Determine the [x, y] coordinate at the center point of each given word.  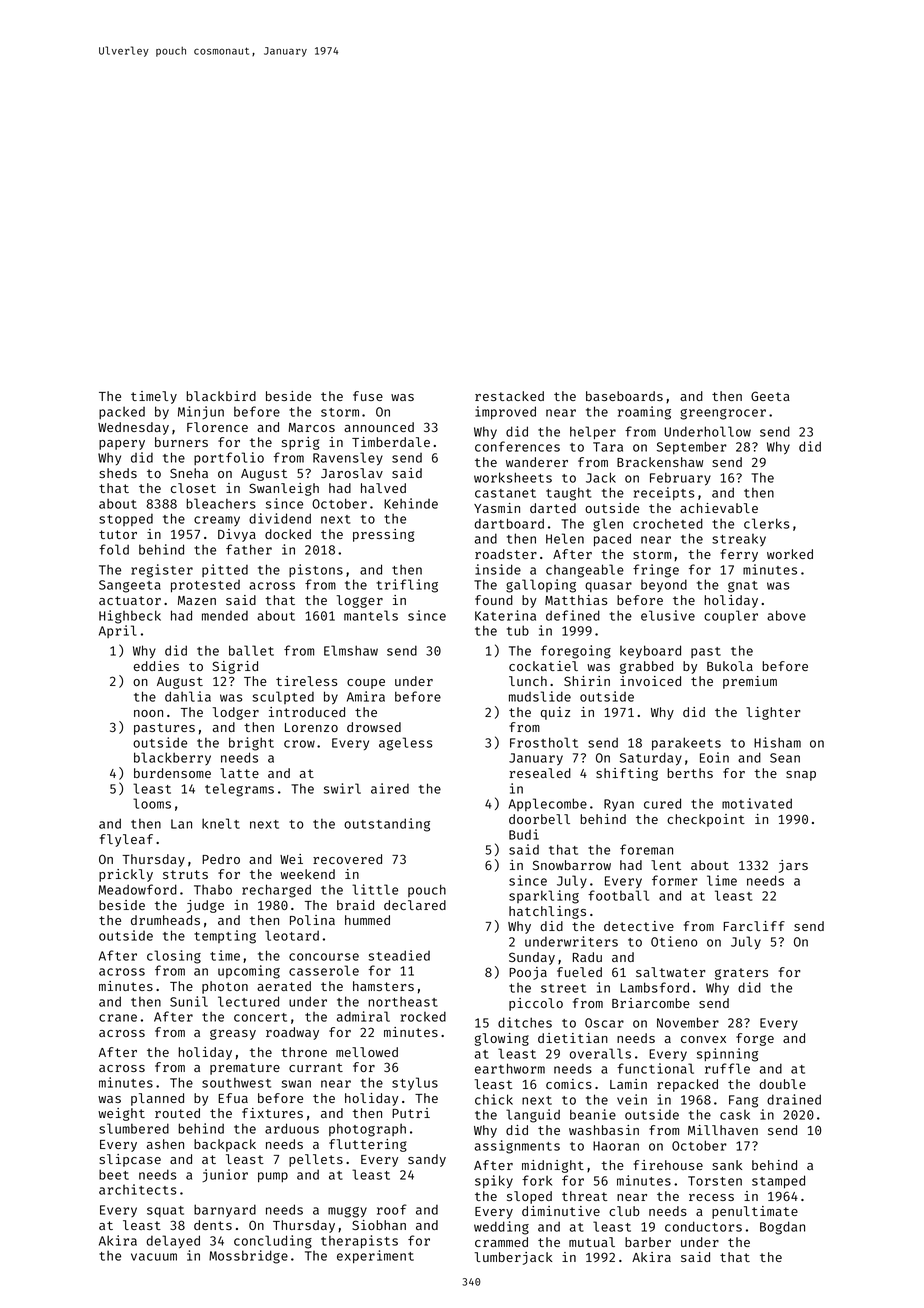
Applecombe [547, 804]
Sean [785, 758]
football [618, 895]
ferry [739, 555]
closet [193, 488]
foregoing [576, 652]
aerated [284, 986]
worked [790, 554]
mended [225, 615]
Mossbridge [248, 1257]
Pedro [221, 859]
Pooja [528, 973]
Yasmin [497, 508]
